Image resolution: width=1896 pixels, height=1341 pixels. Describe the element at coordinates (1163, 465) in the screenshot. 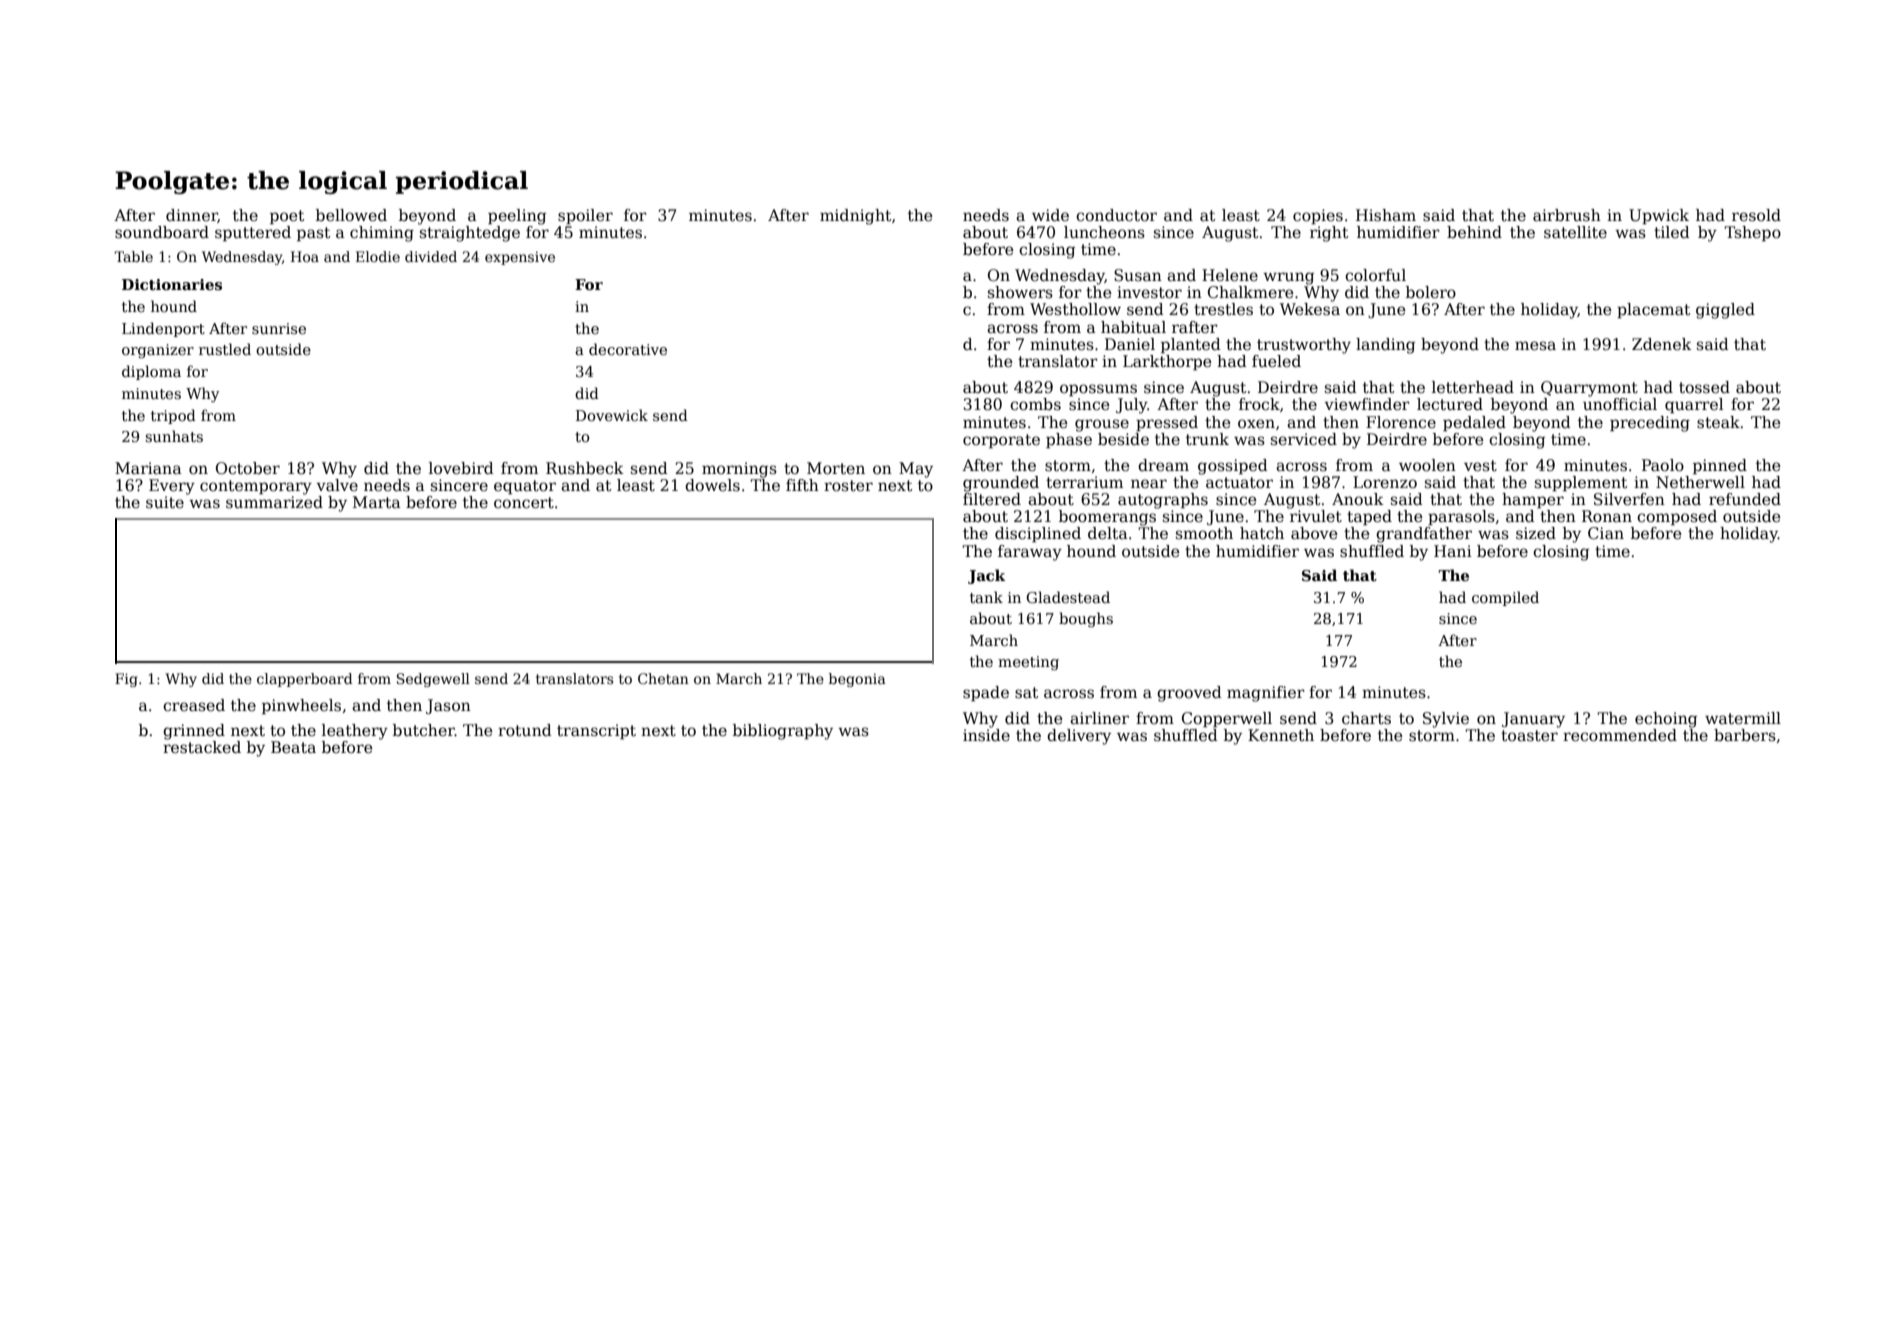

I see `dream` at that location.
